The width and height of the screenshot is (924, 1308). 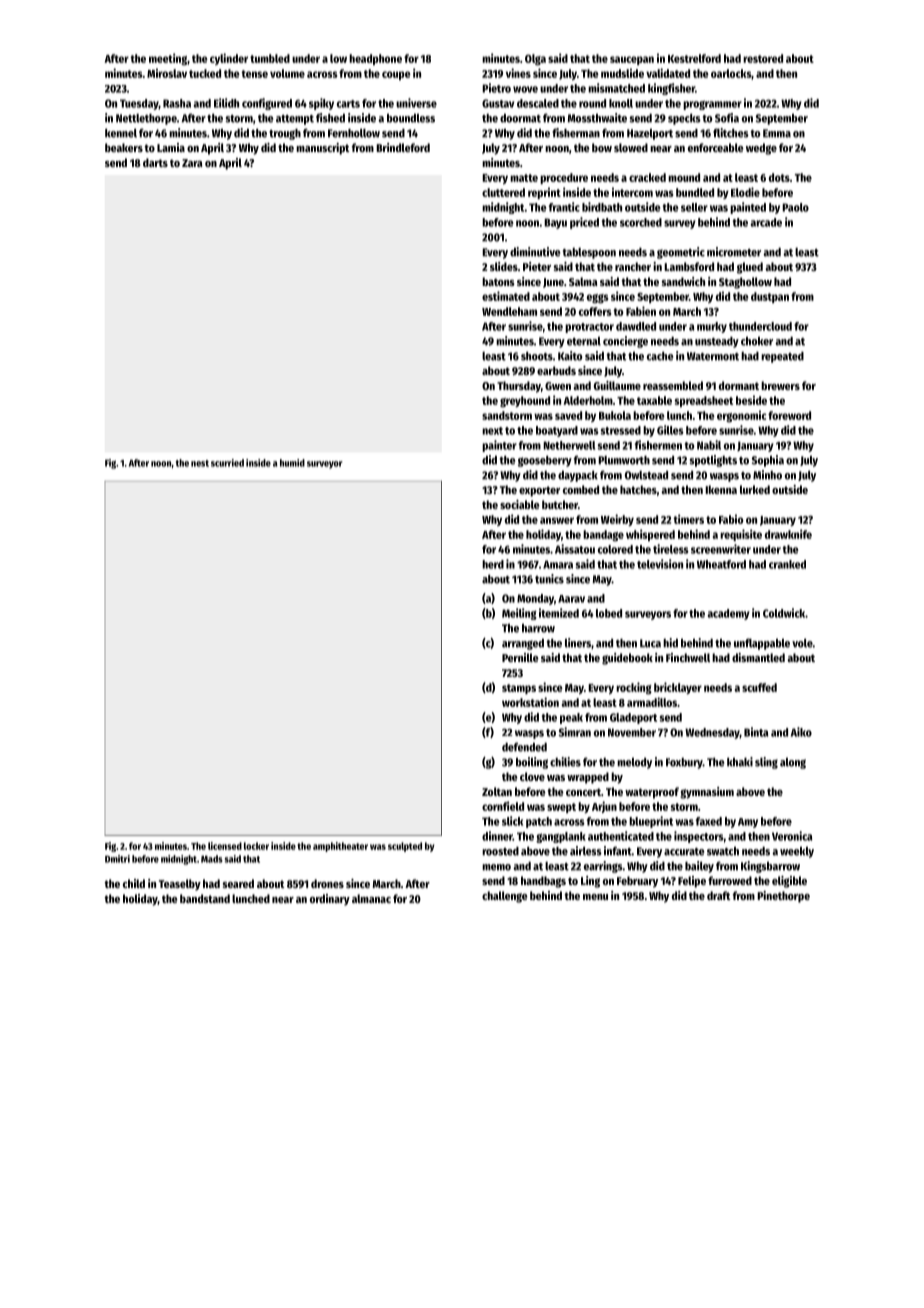 I want to click on requisite, so click(x=741, y=535).
